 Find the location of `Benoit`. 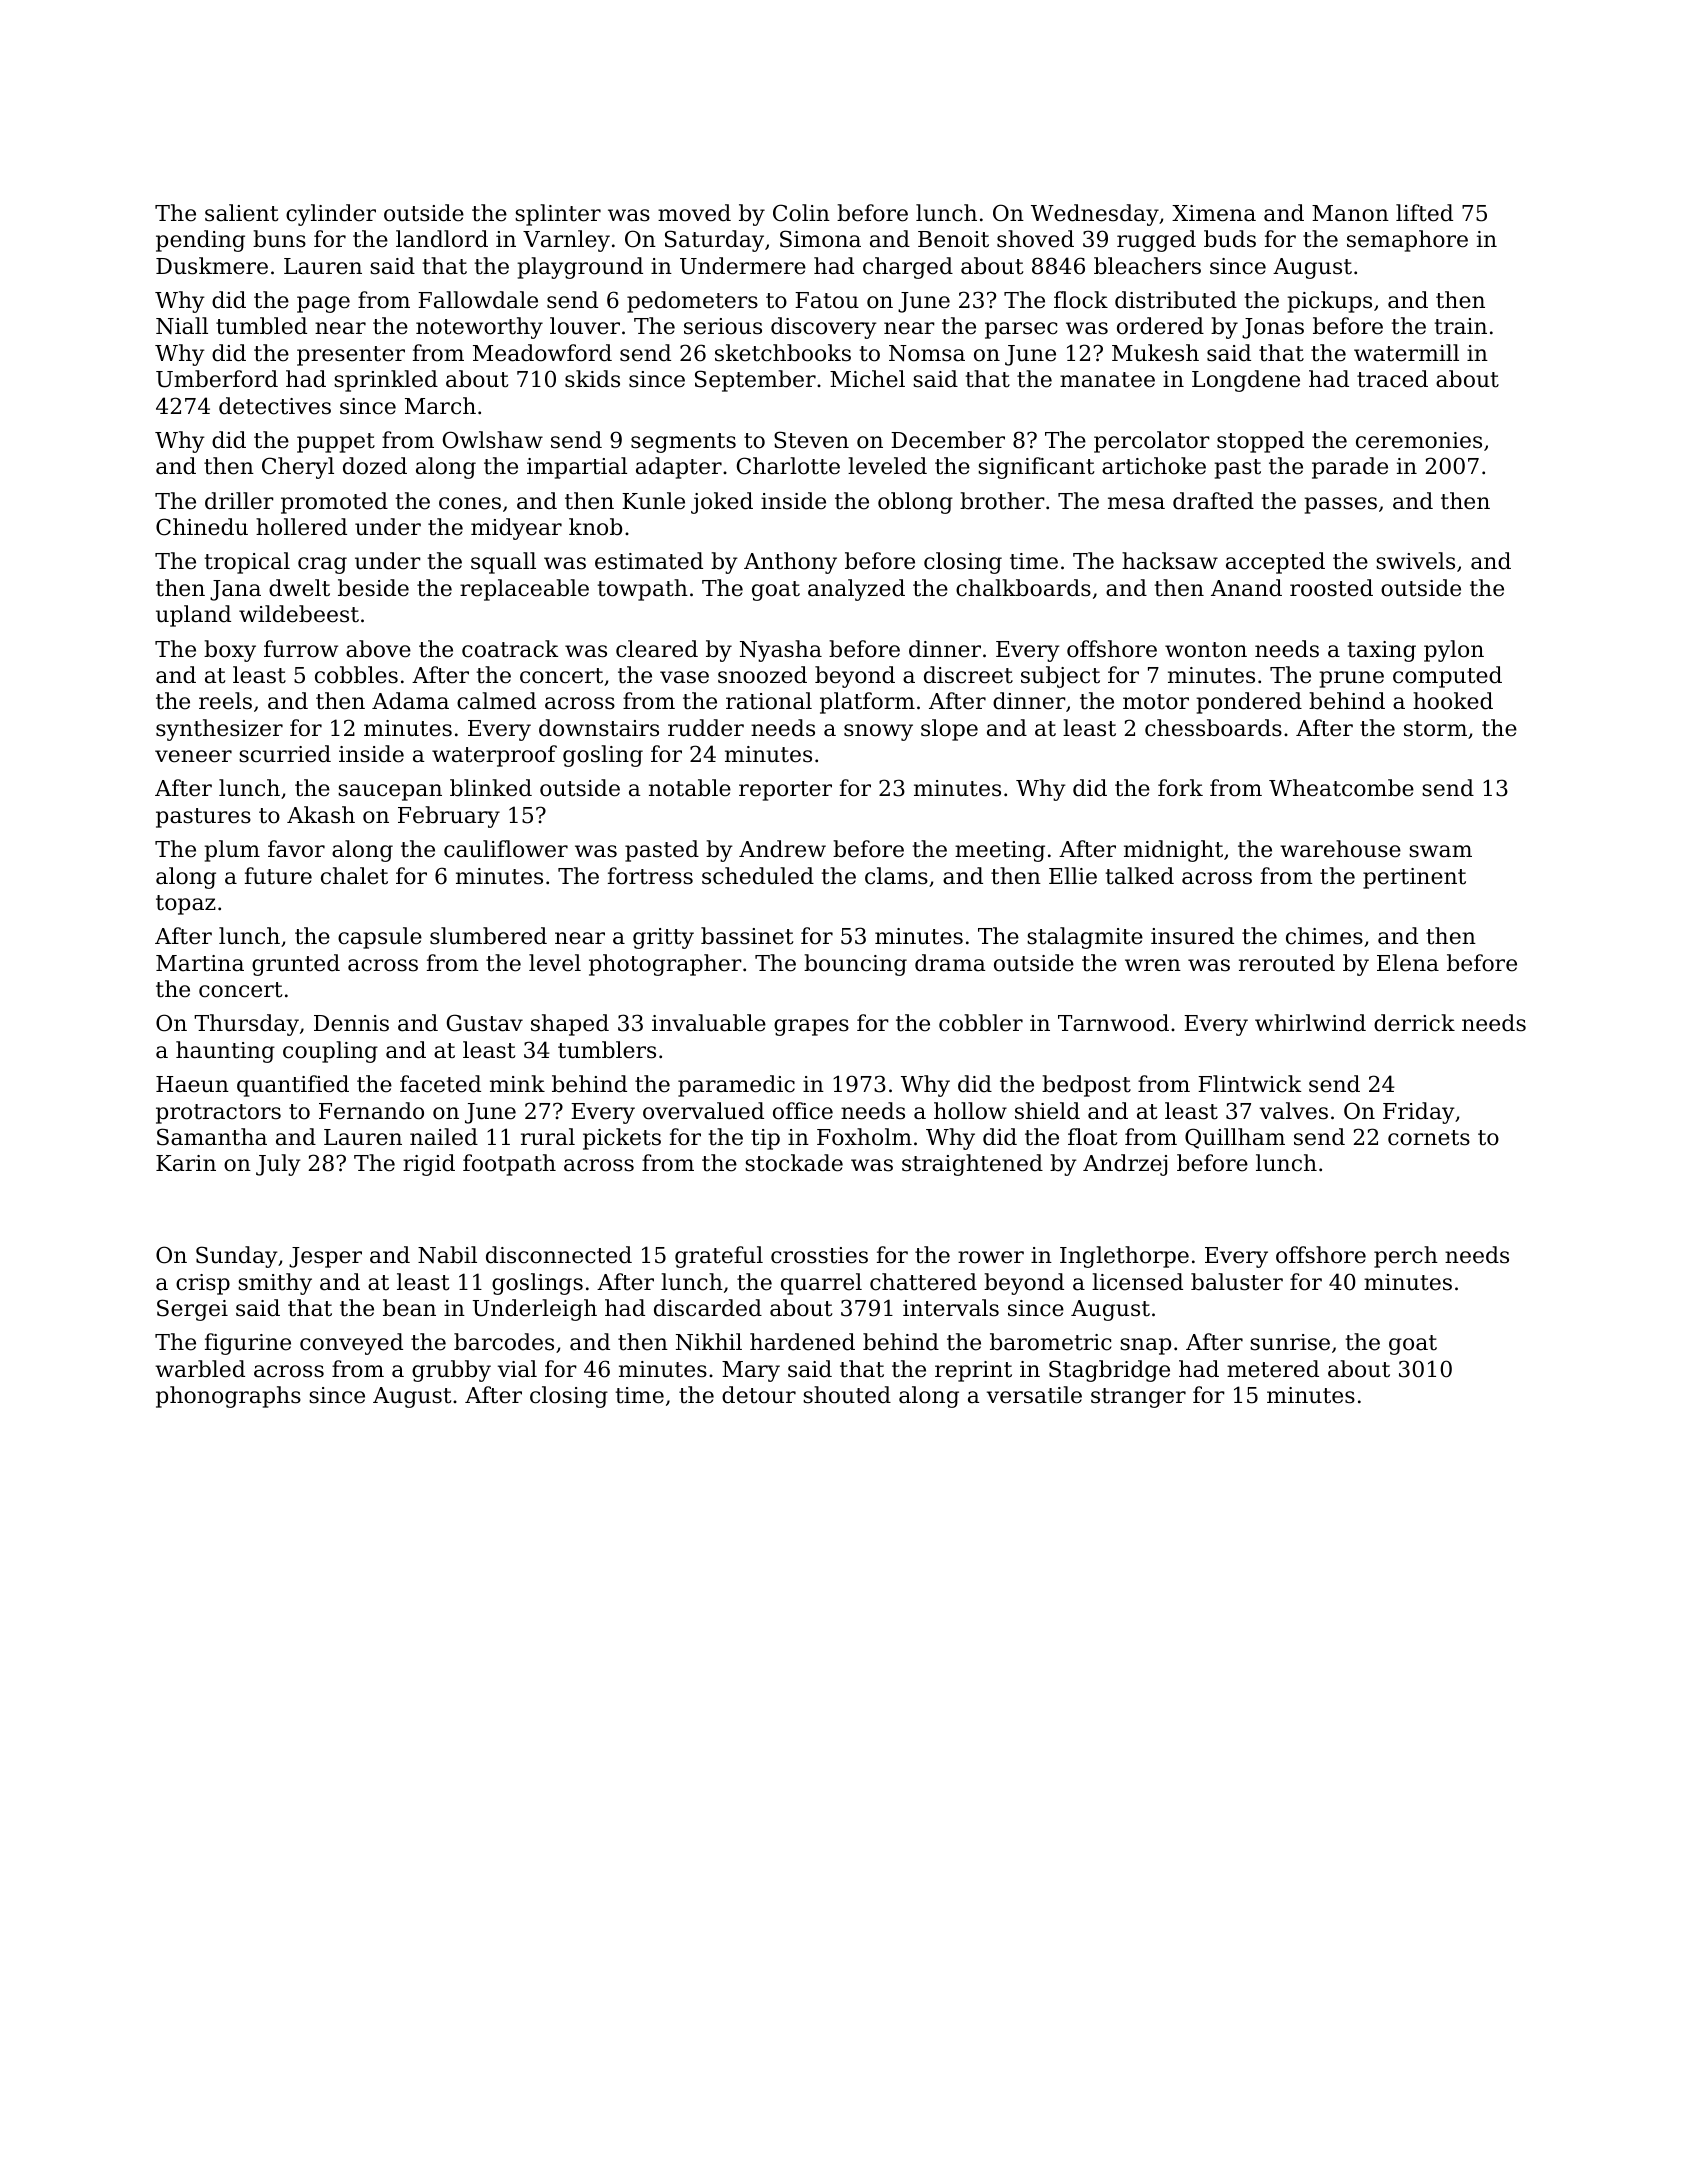

Benoit is located at coordinates (953, 239).
